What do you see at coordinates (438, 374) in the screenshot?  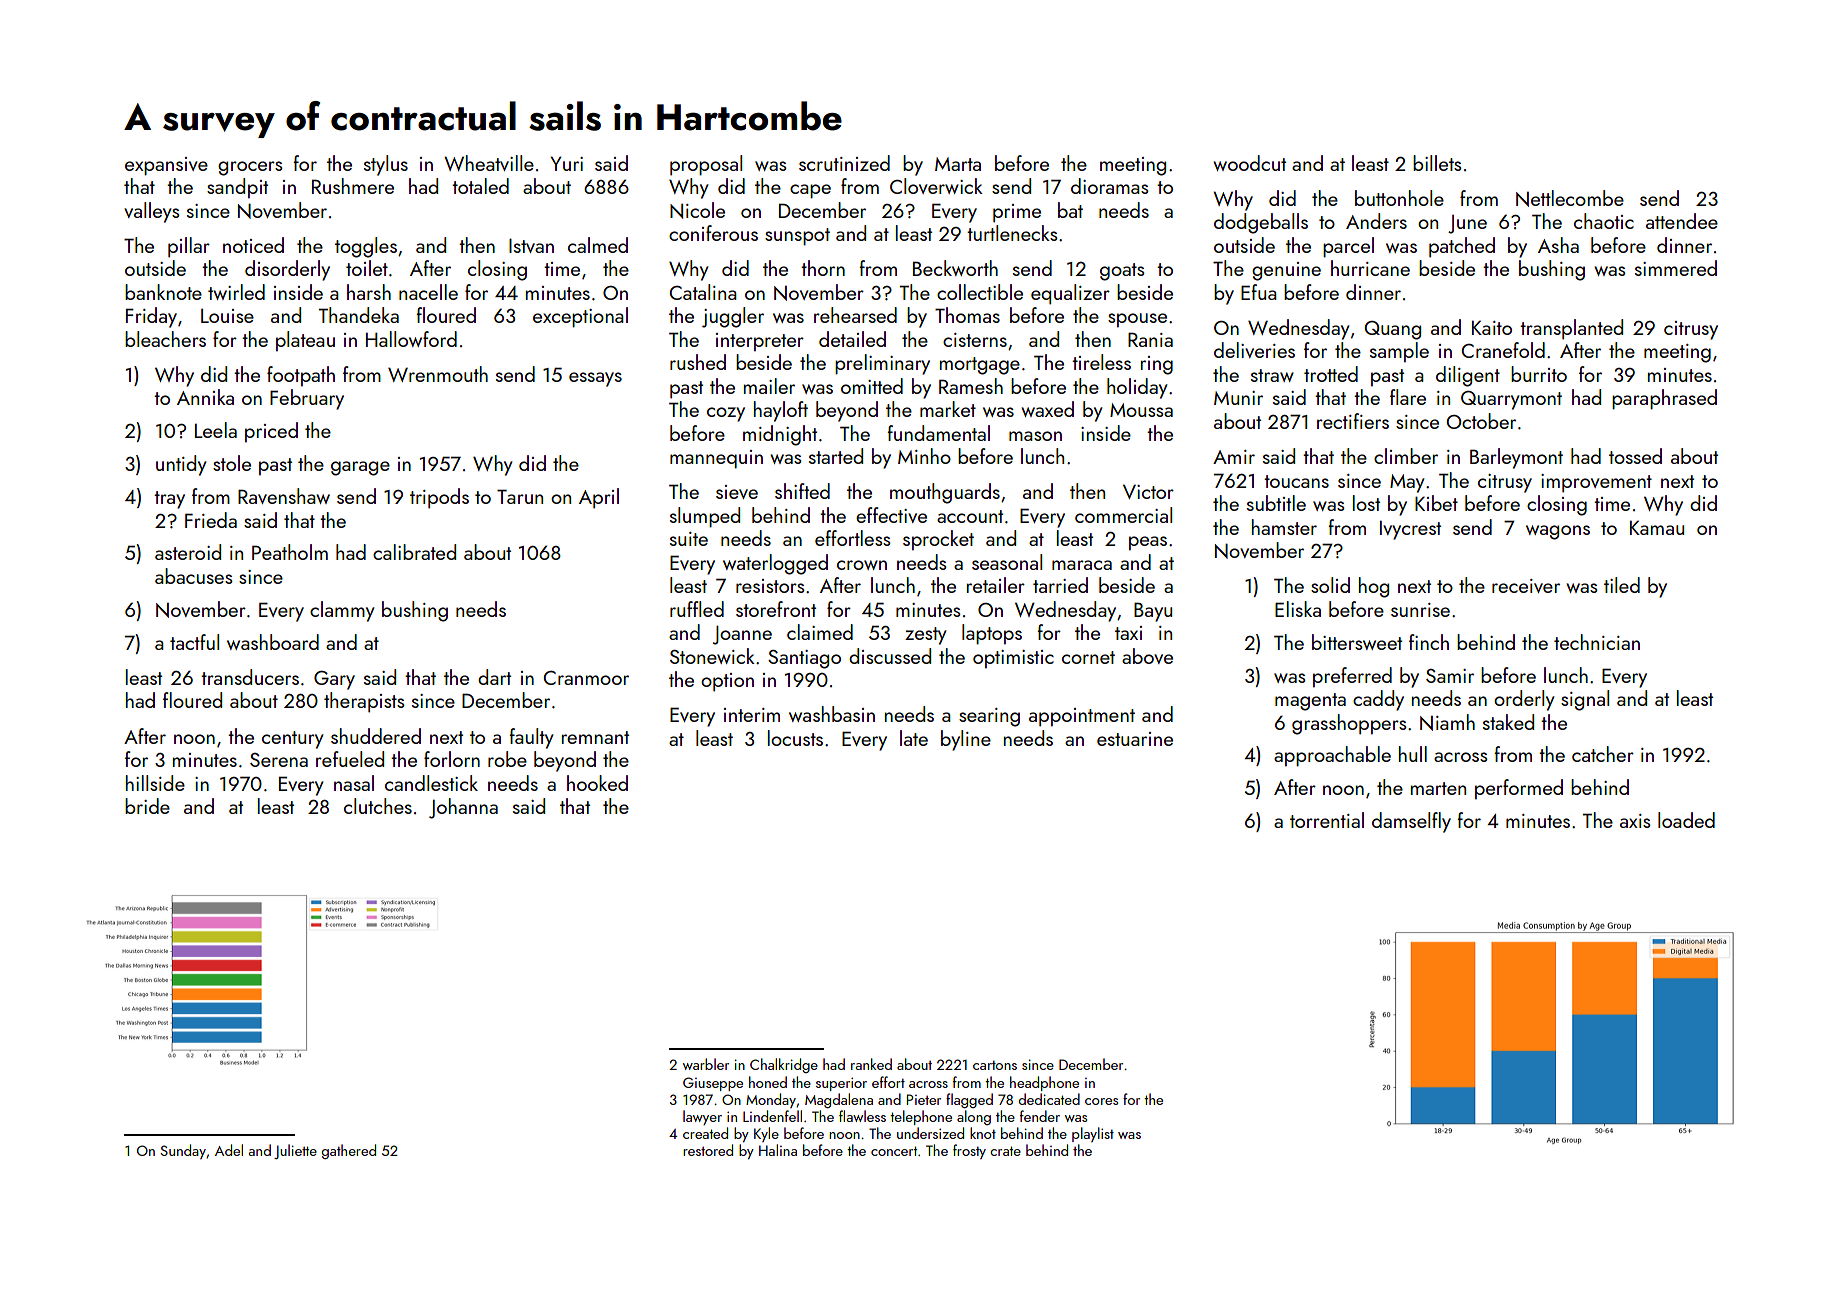 I see `Wrenmouth` at bounding box center [438, 374].
